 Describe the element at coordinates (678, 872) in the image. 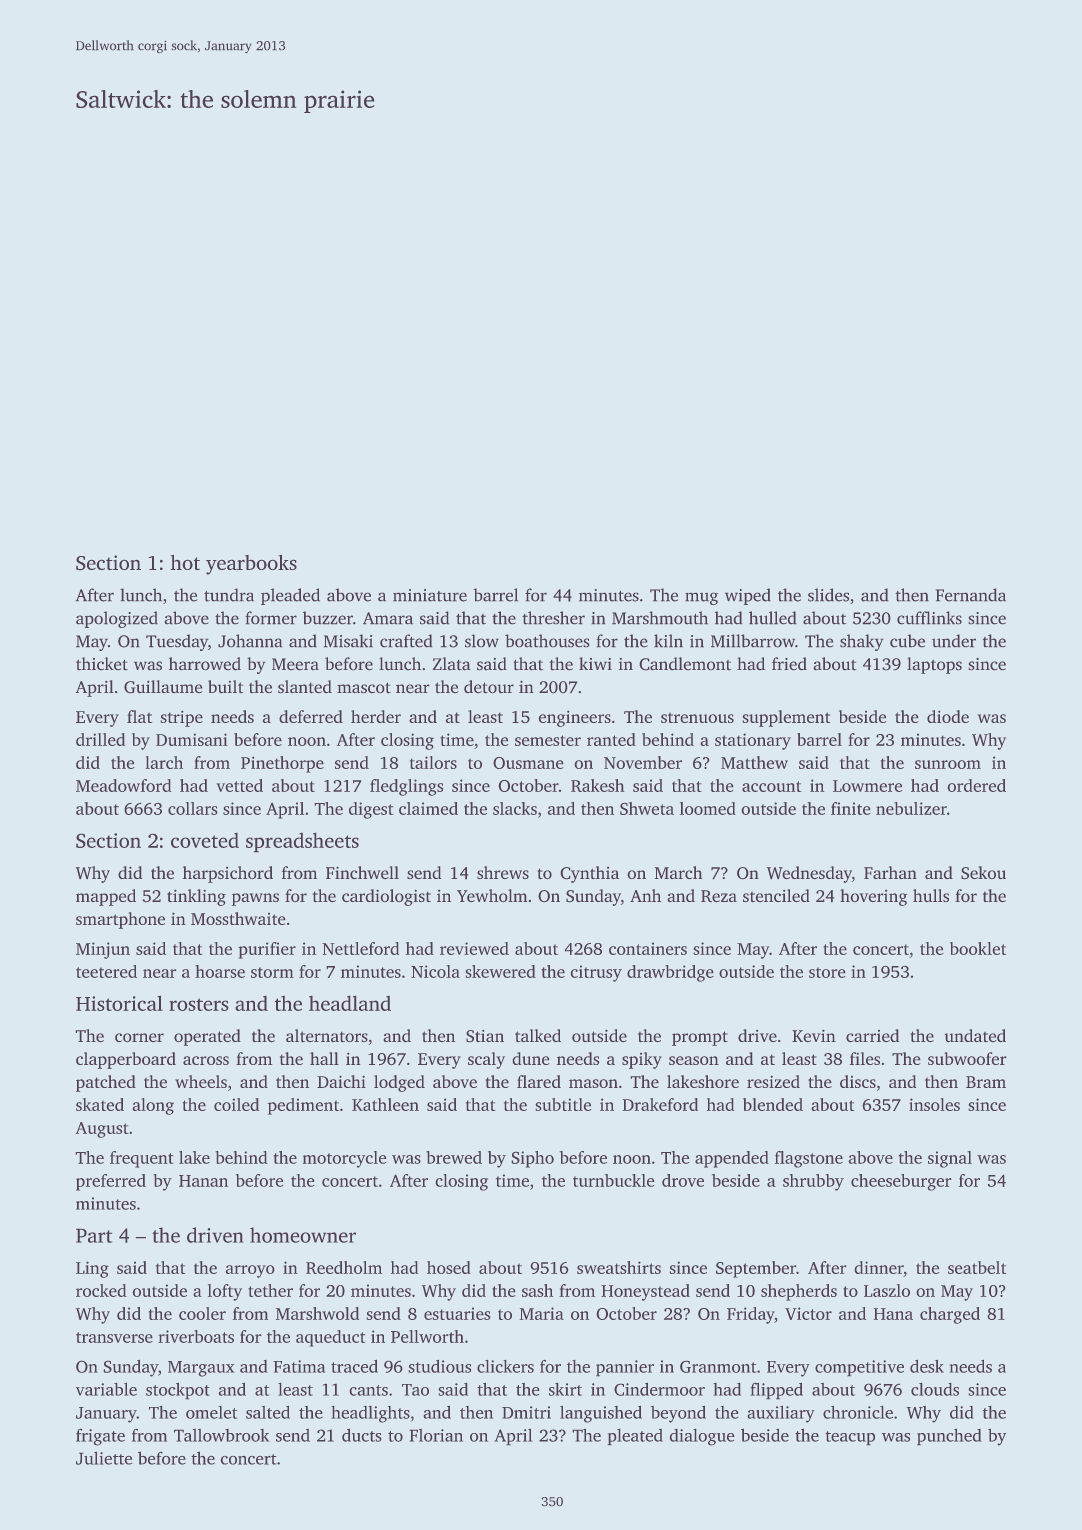

I see `March` at that location.
